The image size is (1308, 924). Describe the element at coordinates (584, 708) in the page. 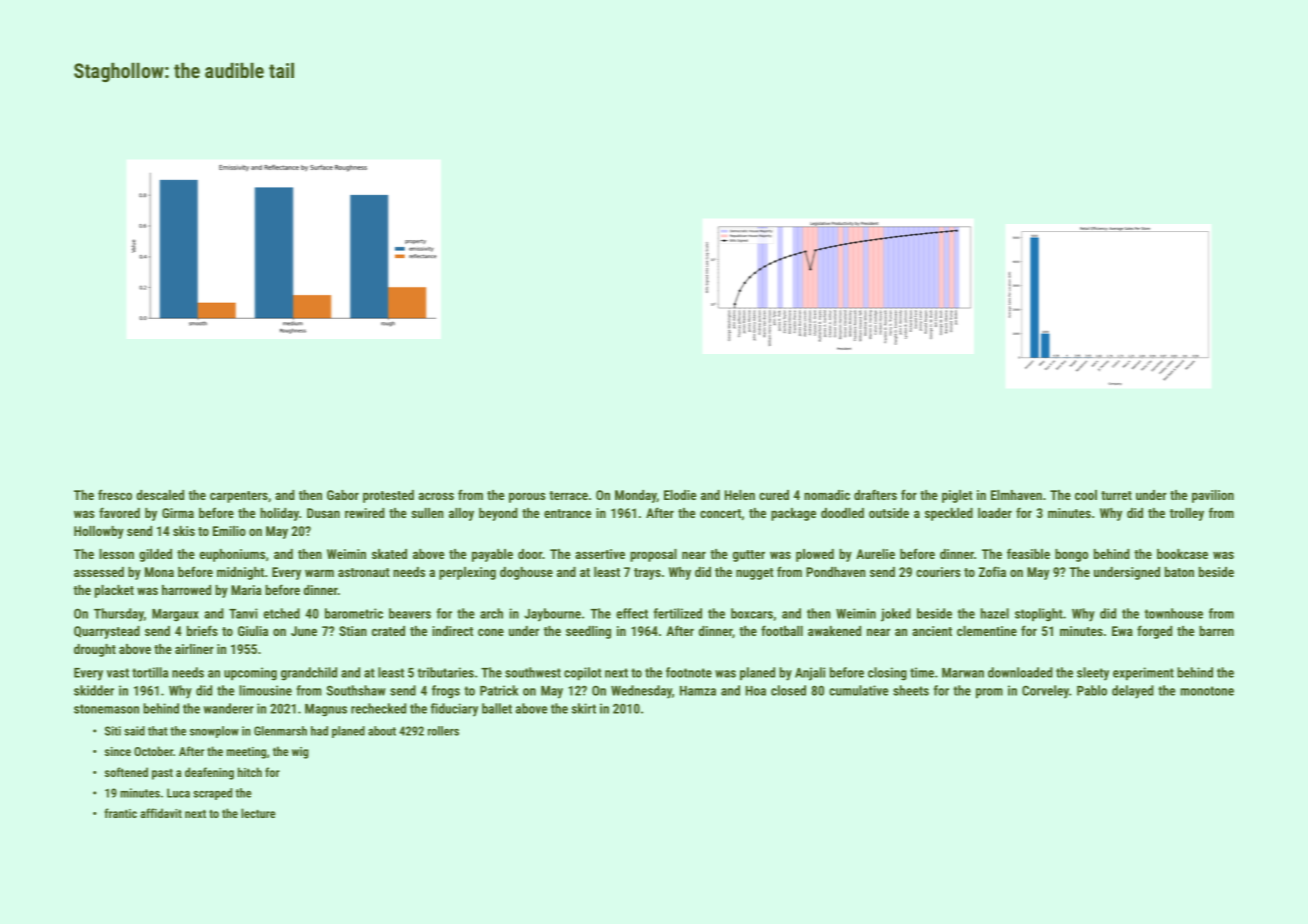

I see `skirt` at that location.
